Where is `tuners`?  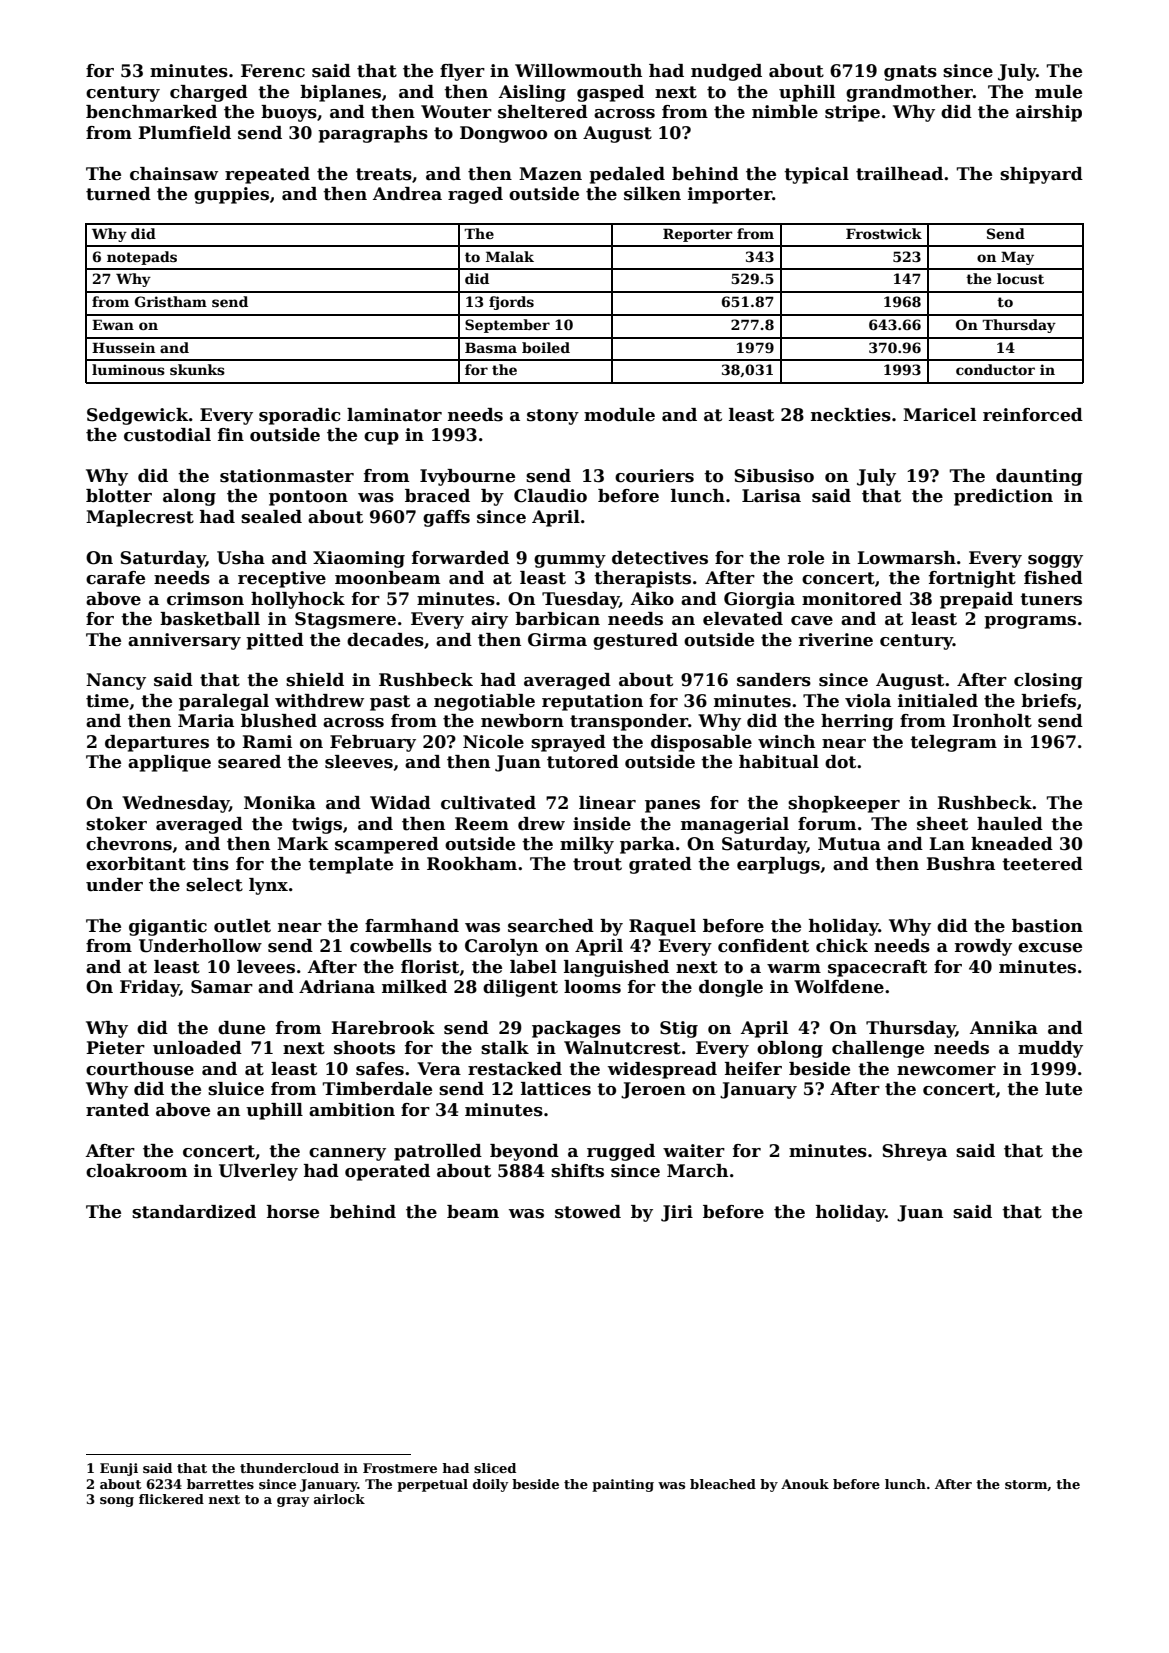
tuners is located at coordinates (1051, 599).
